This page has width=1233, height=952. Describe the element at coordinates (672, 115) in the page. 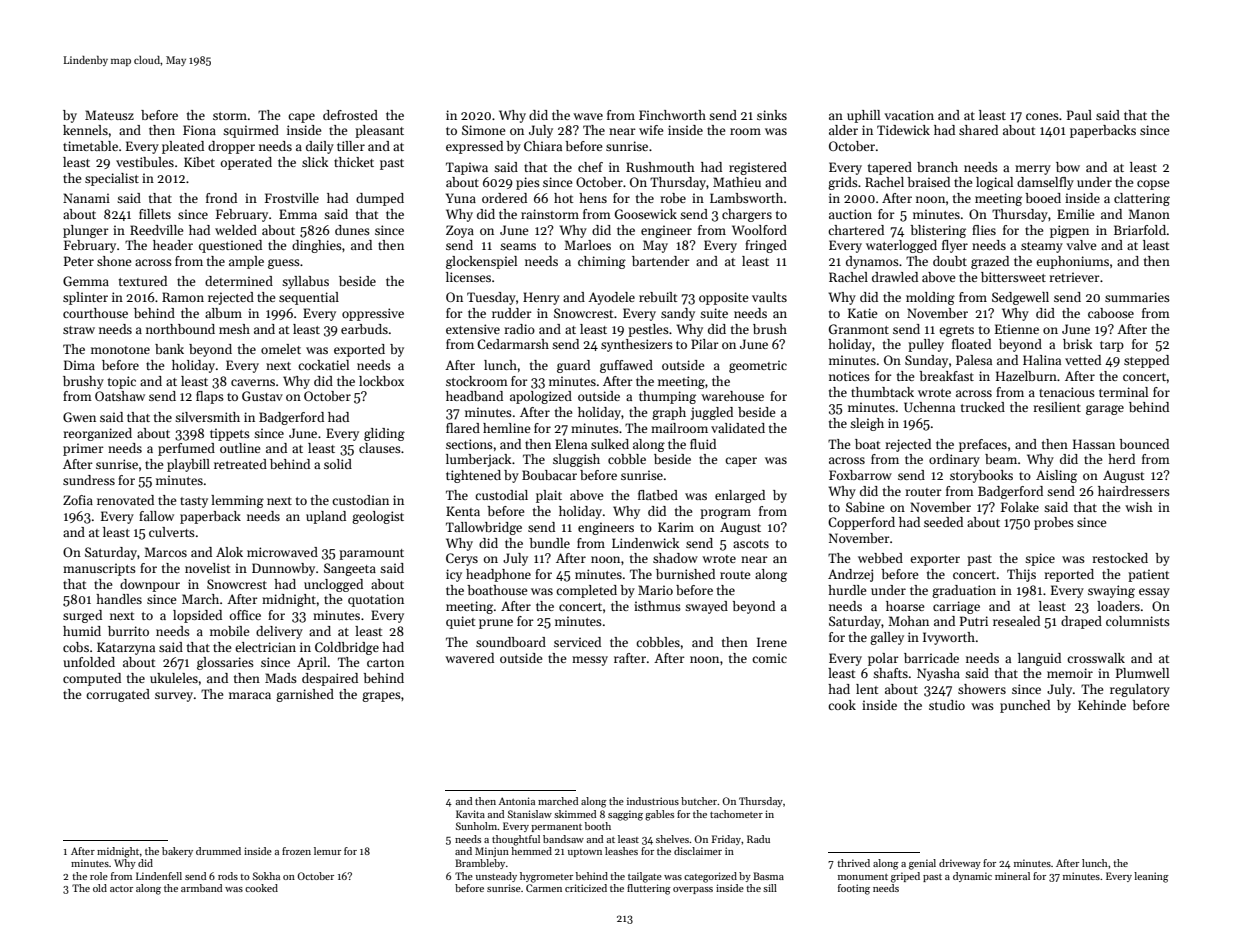

I see `Finchworth` at that location.
